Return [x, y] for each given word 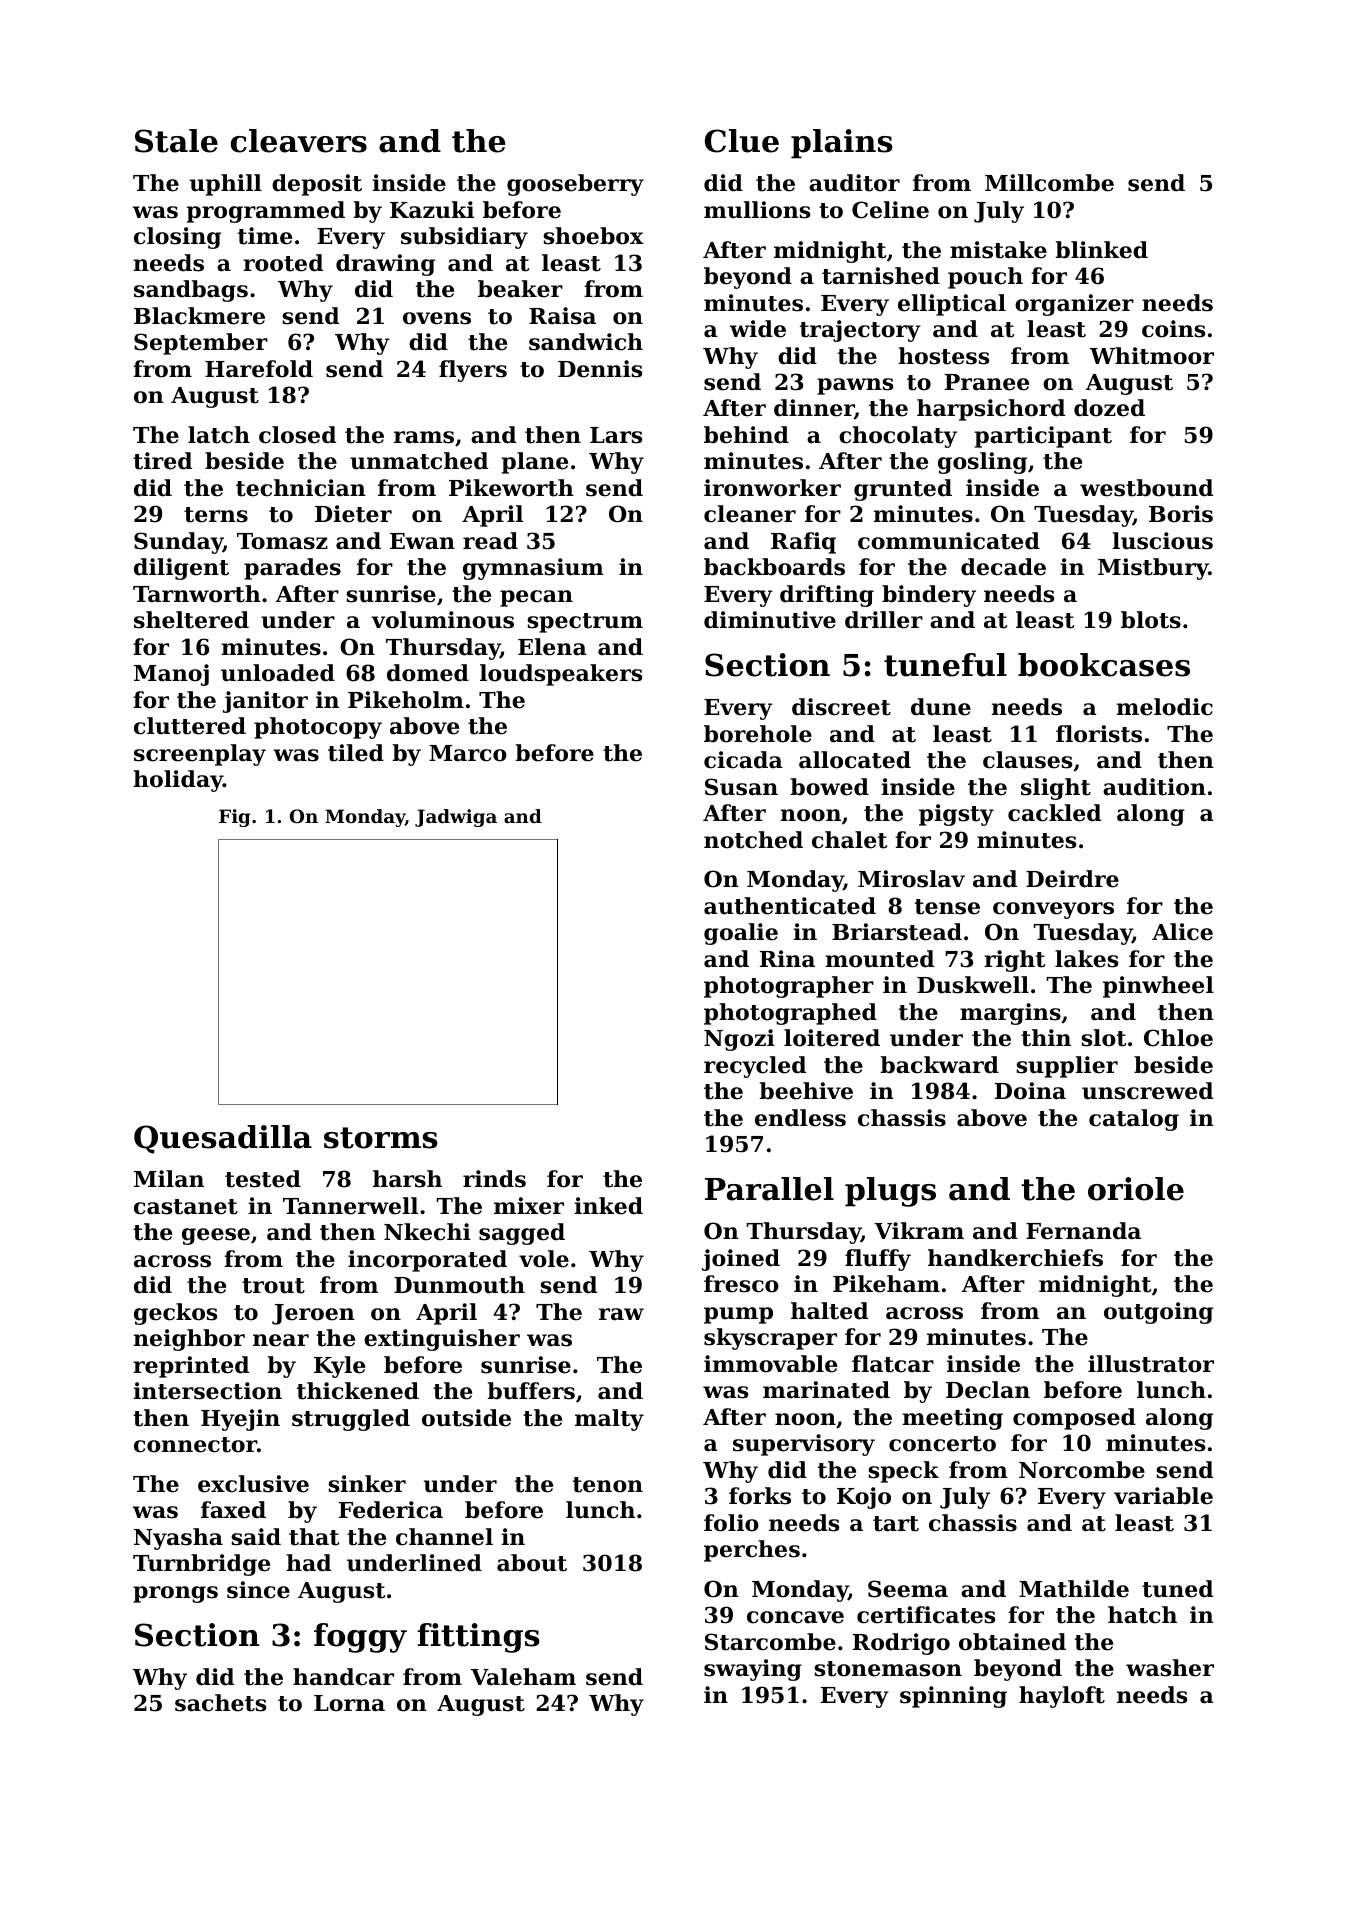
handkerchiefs [1015, 1258]
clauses [1027, 760]
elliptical [952, 305]
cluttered [190, 726]
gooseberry [575, 185]
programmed [266, 212]
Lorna [349, 1703]
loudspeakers [561, 675]
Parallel [769, 1189]
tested [263, 1179]
